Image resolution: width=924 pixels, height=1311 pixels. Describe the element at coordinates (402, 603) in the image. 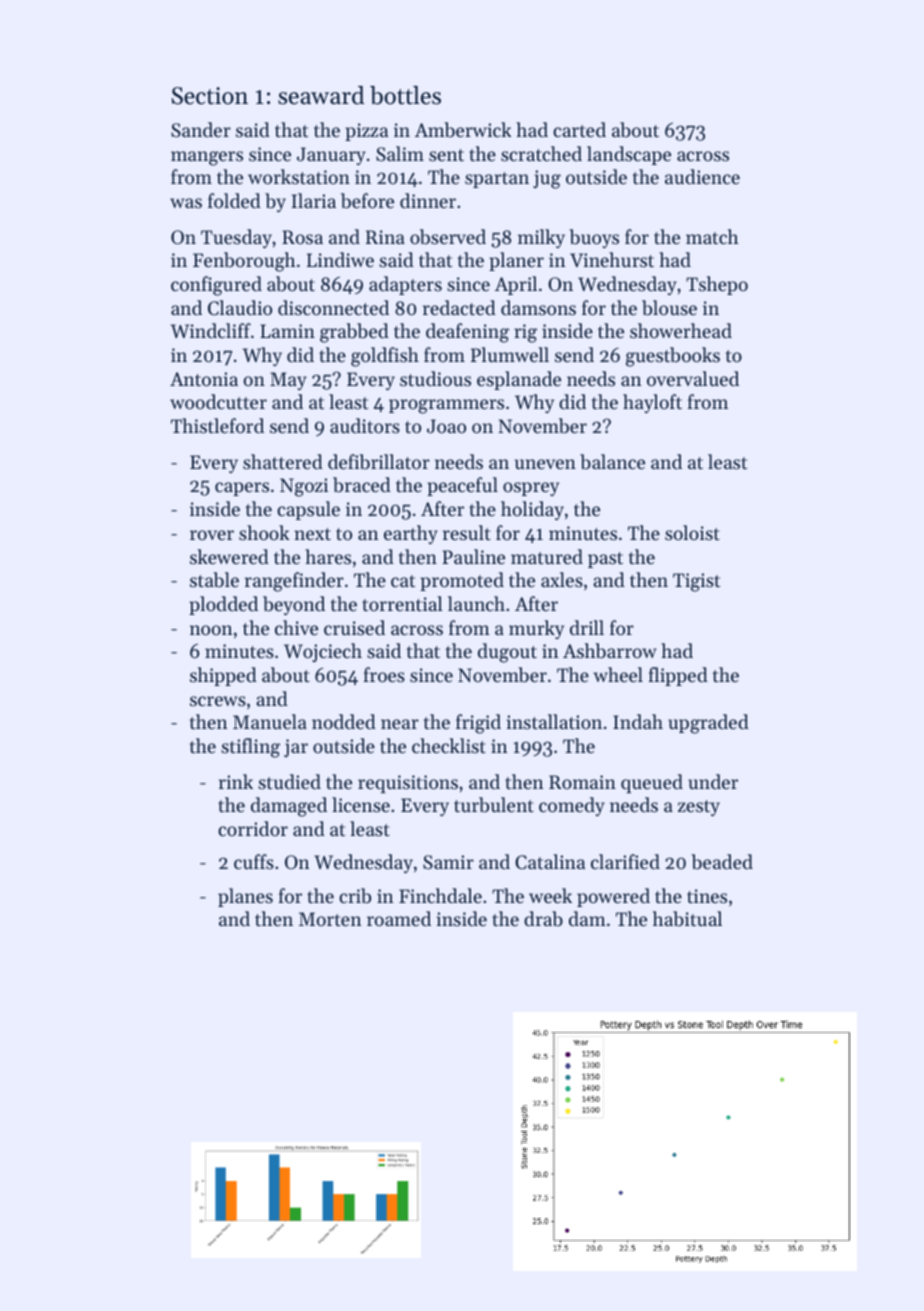

I see `torrential` at that location.
